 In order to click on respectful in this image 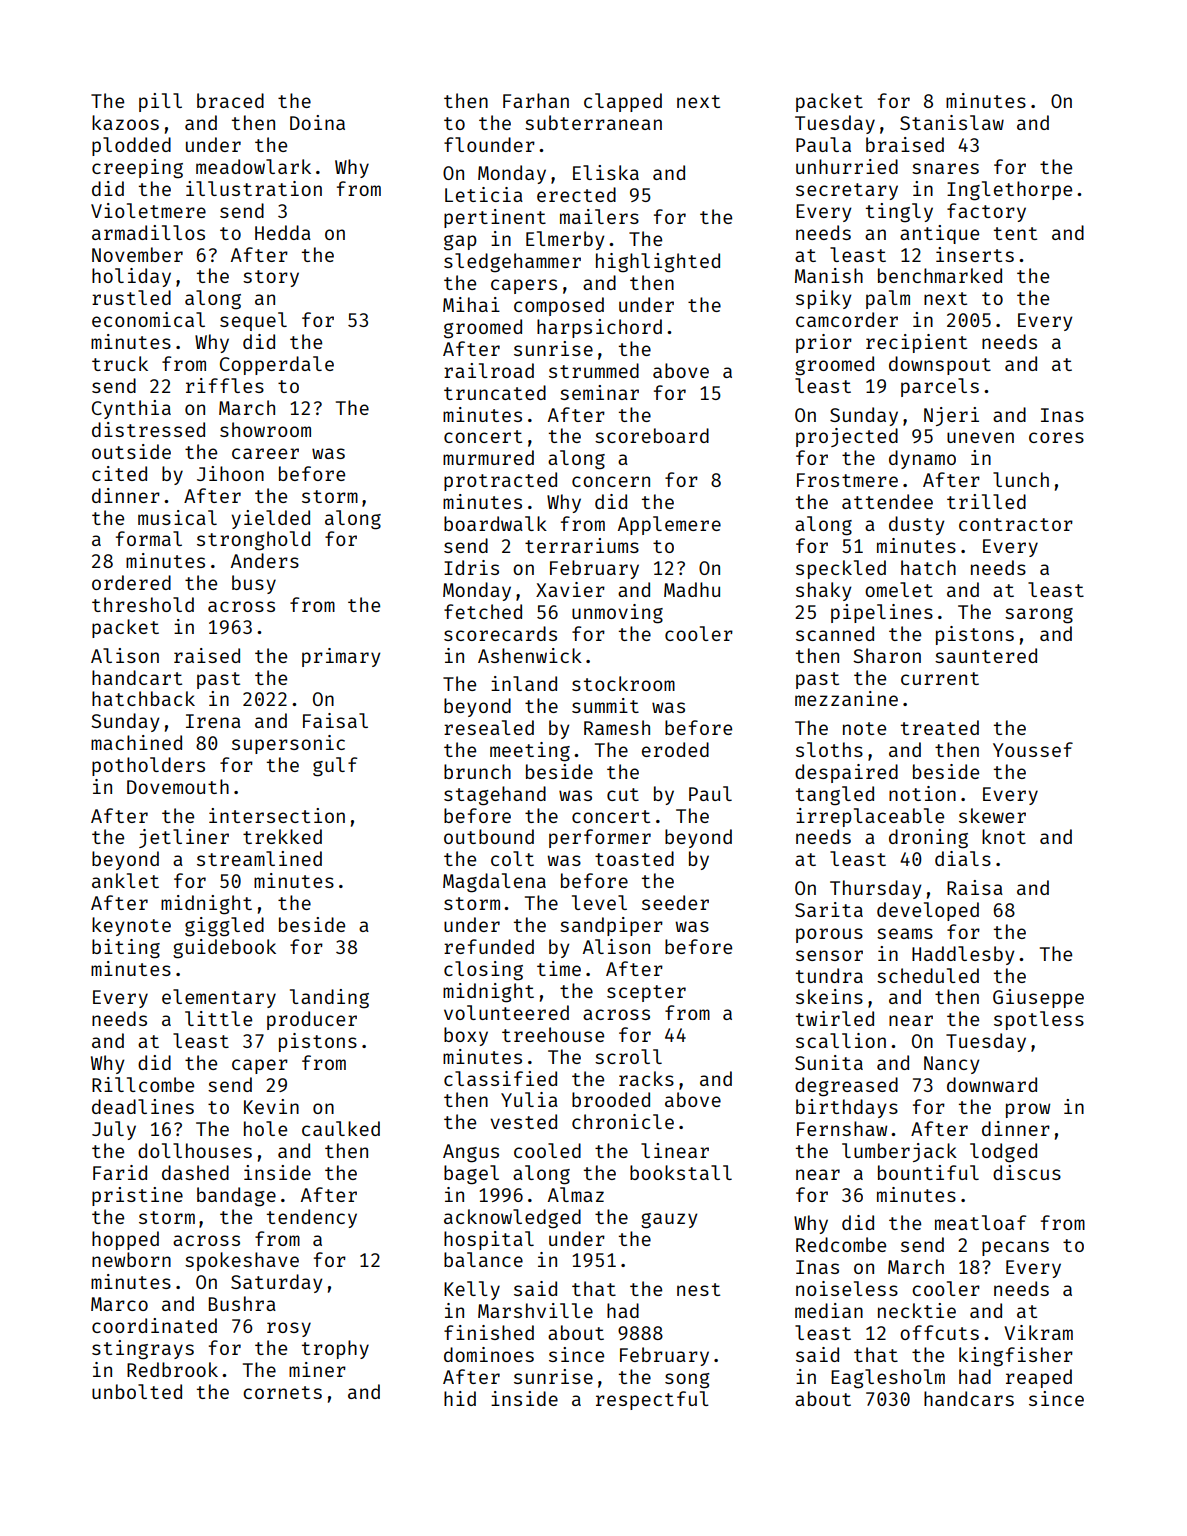, I will do `click(652, 1400)`.
